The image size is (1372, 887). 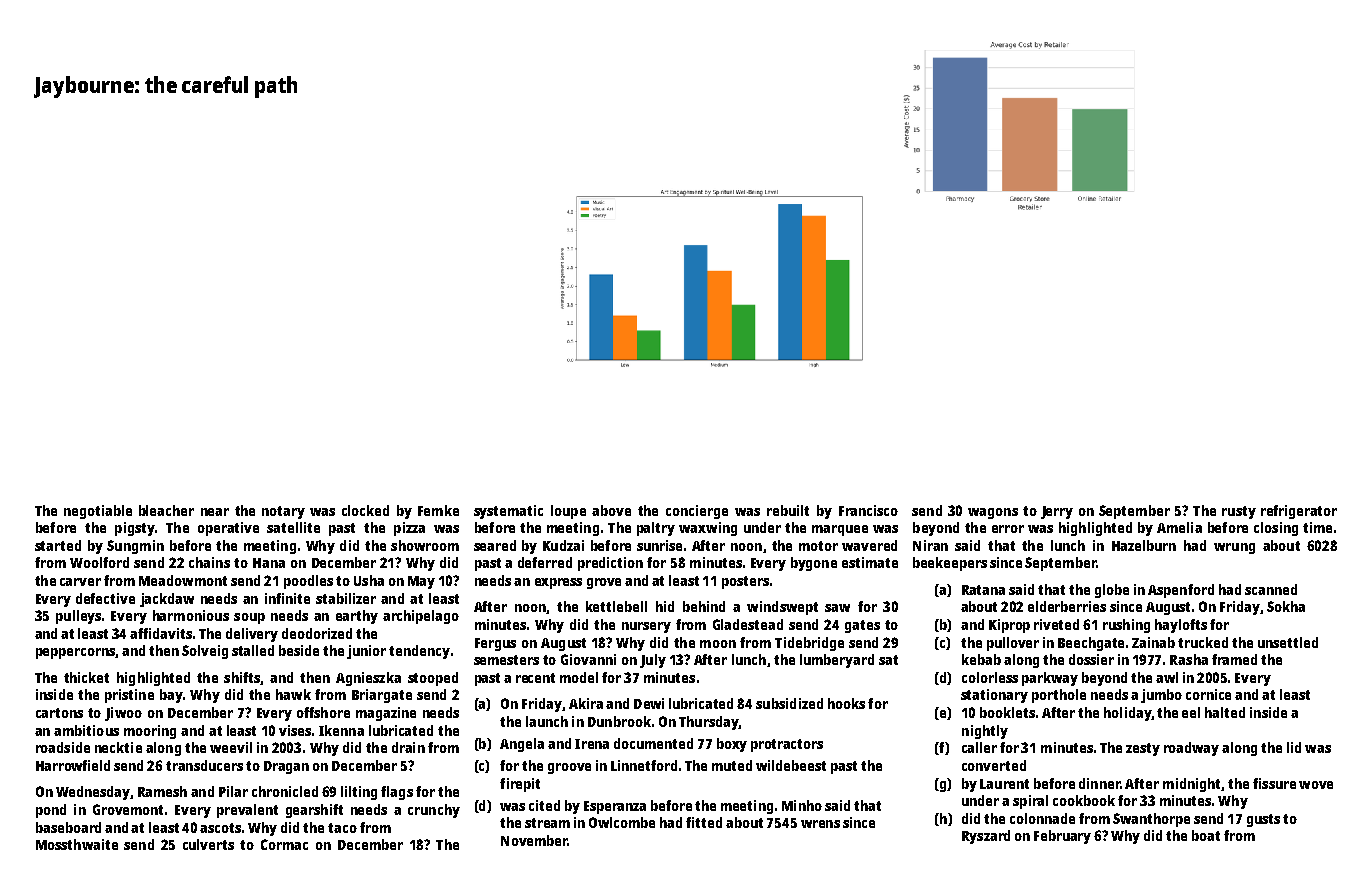 I want to click on Cormac, so click(x=284, y=844).
